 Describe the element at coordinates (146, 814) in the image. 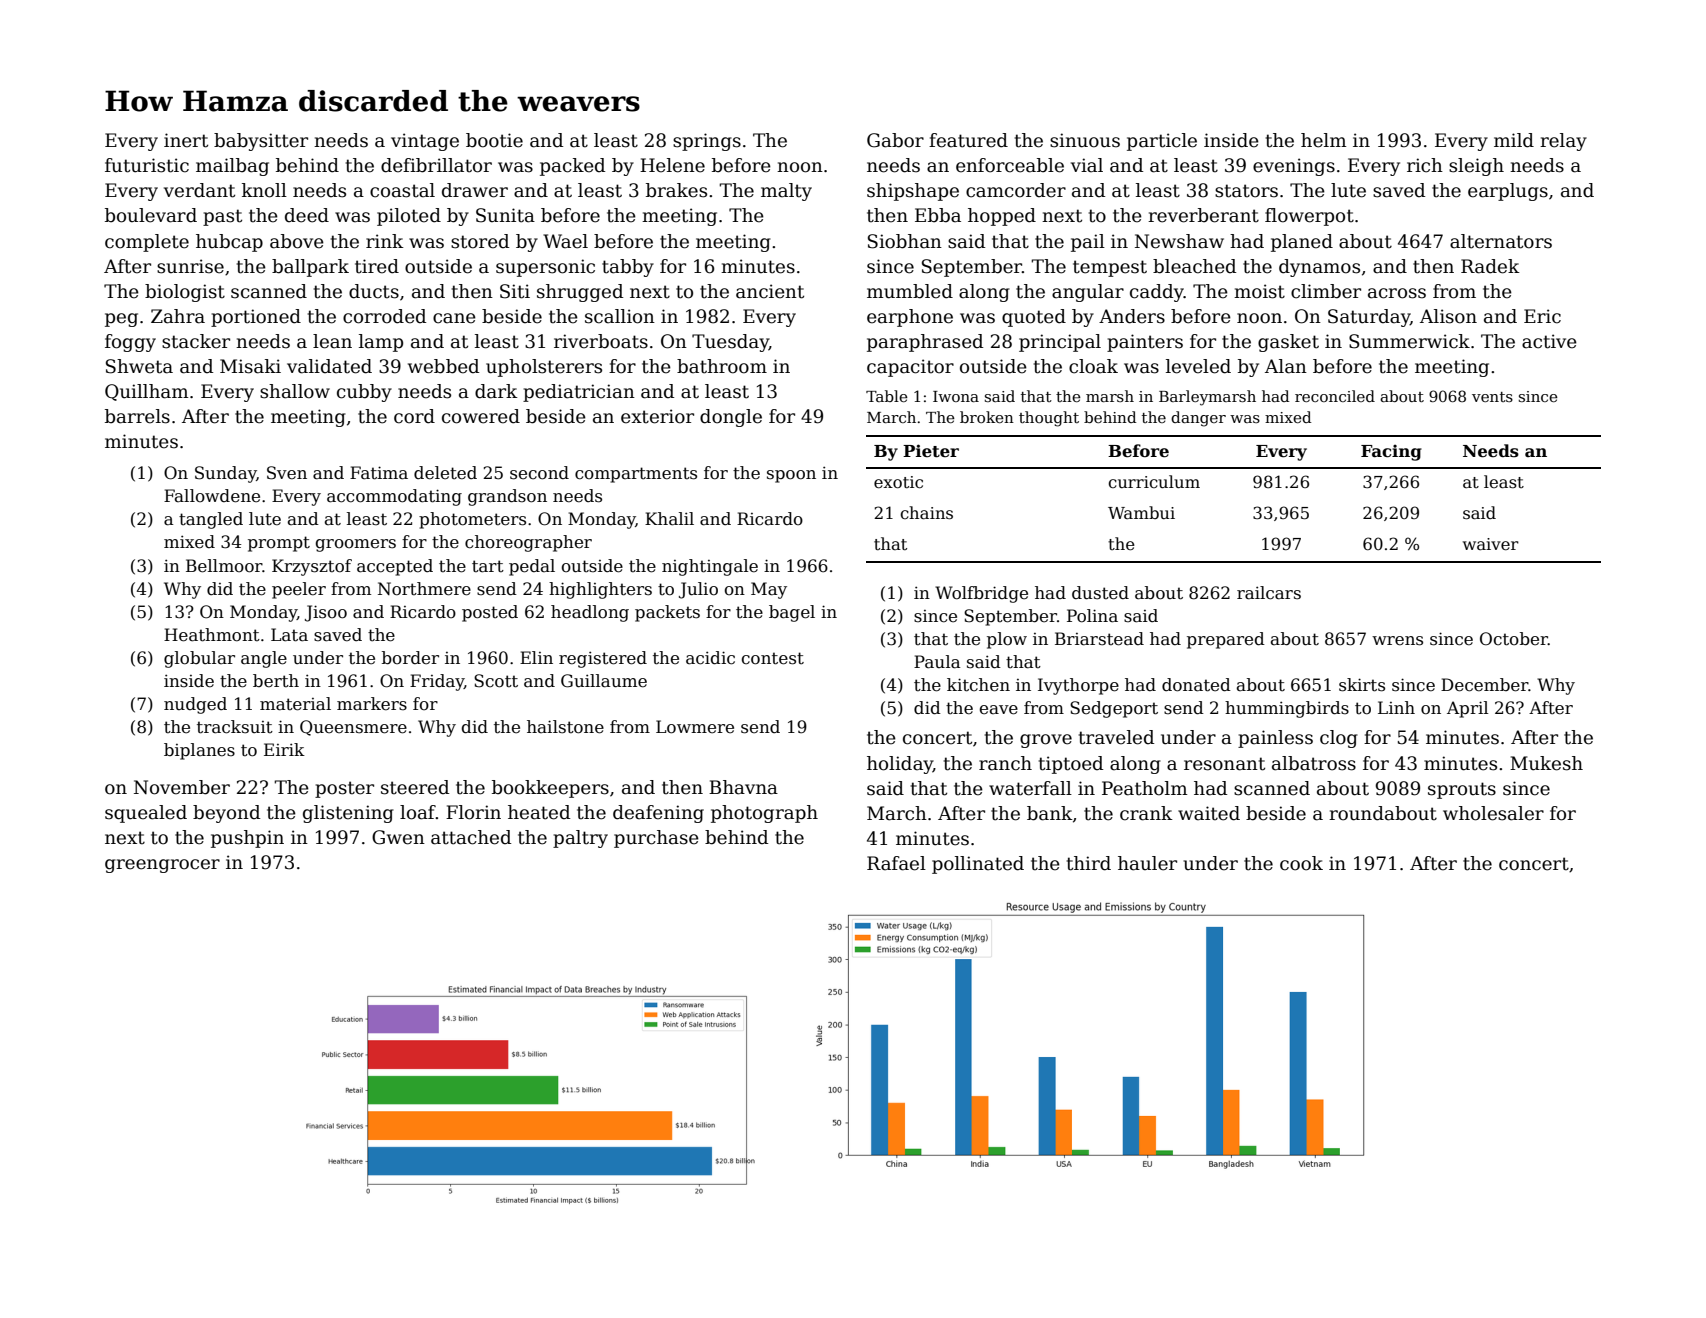

I see `squealed` at that location.
